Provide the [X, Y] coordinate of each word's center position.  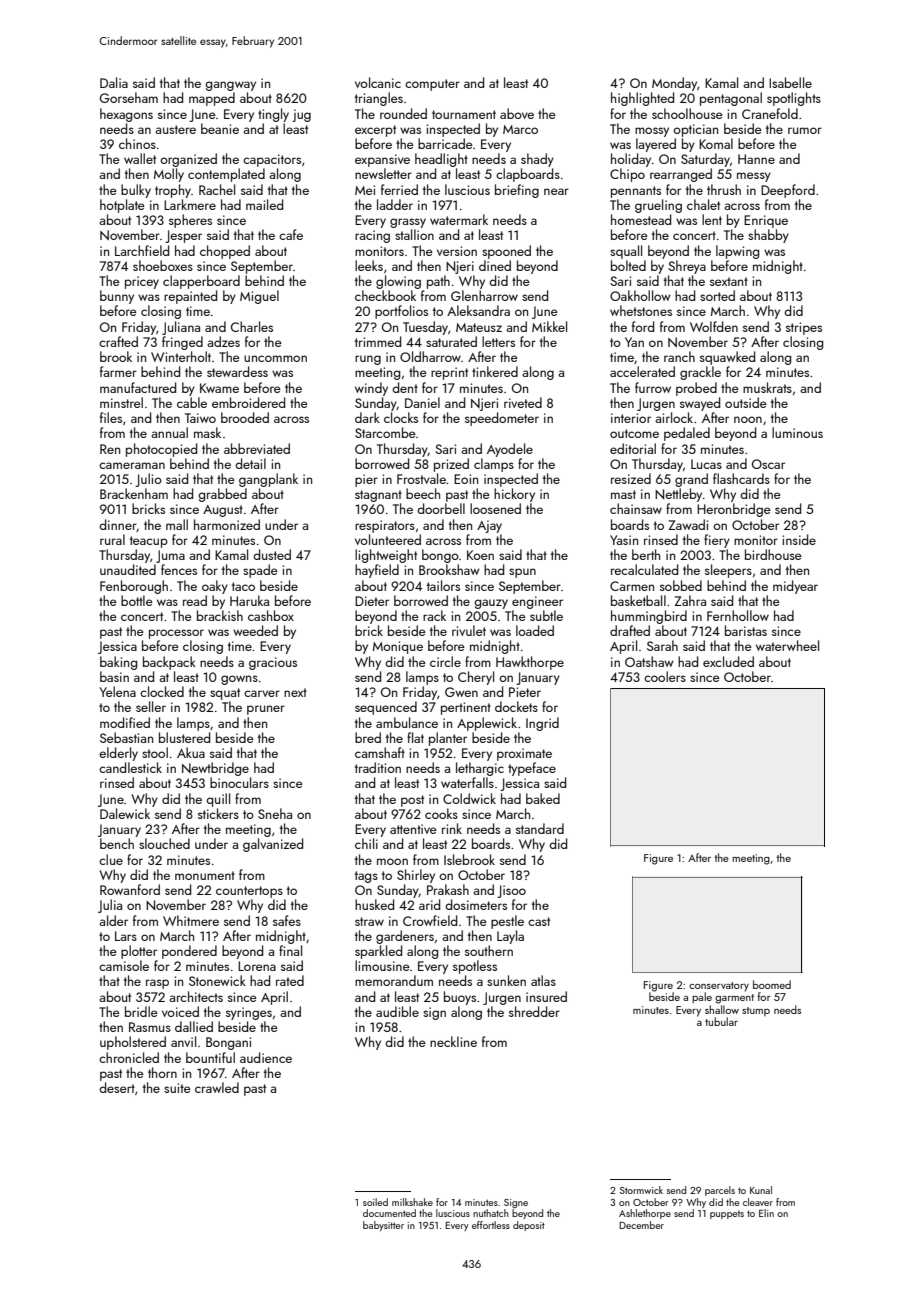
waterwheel [787, 645]
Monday [674, 84]
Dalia [114, 82]
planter [448, 739]
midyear [795, 587]
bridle [141, 1011]
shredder [534, 1011]
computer [432, 85]
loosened [495, 508]
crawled [217, 1087]
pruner [266, 710]
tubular [721, 1021]
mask [207, 432]
